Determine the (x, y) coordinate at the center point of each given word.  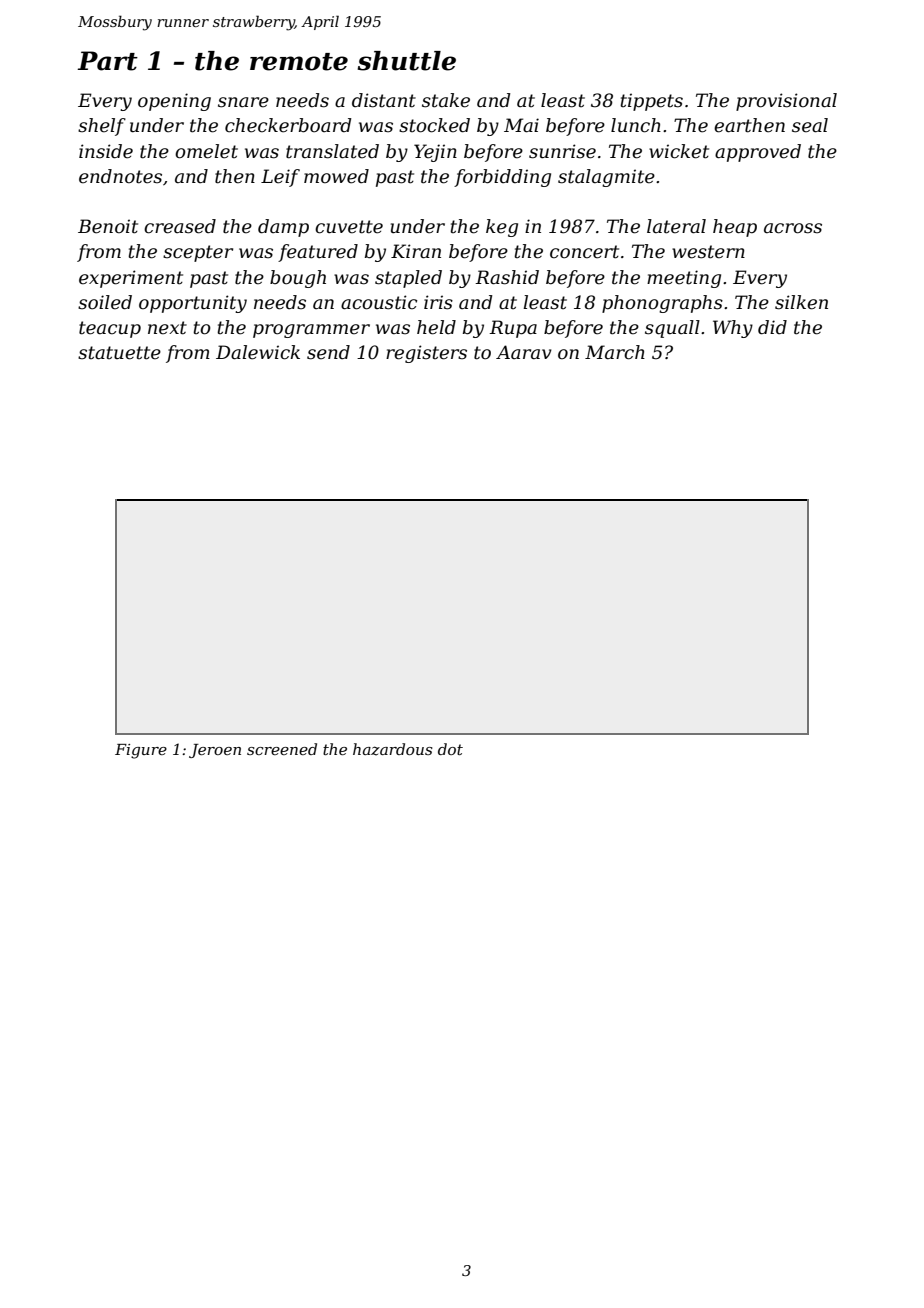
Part (107, 61)
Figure (141, 751)
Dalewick (258, 352)
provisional (786, 102)
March (615, 352)
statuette (119, 353)
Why (733, 329)
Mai (521, 125)
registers (426, 354)
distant (384, 100)
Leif (280, 178)
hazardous (392, 749)
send (328, 352)
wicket (679, 151)
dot (450, 749)
